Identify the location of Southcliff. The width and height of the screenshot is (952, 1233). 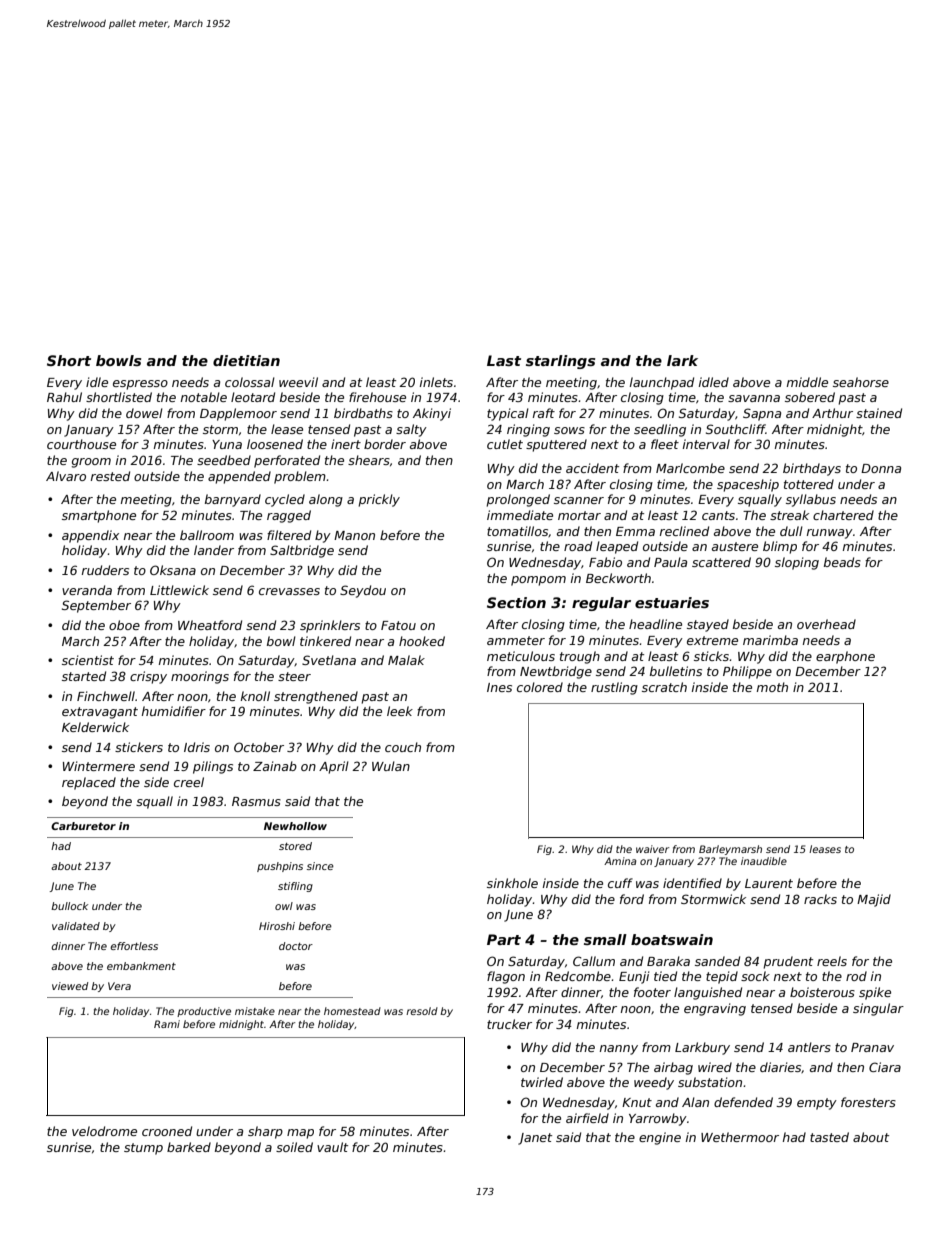
(736, 429).
